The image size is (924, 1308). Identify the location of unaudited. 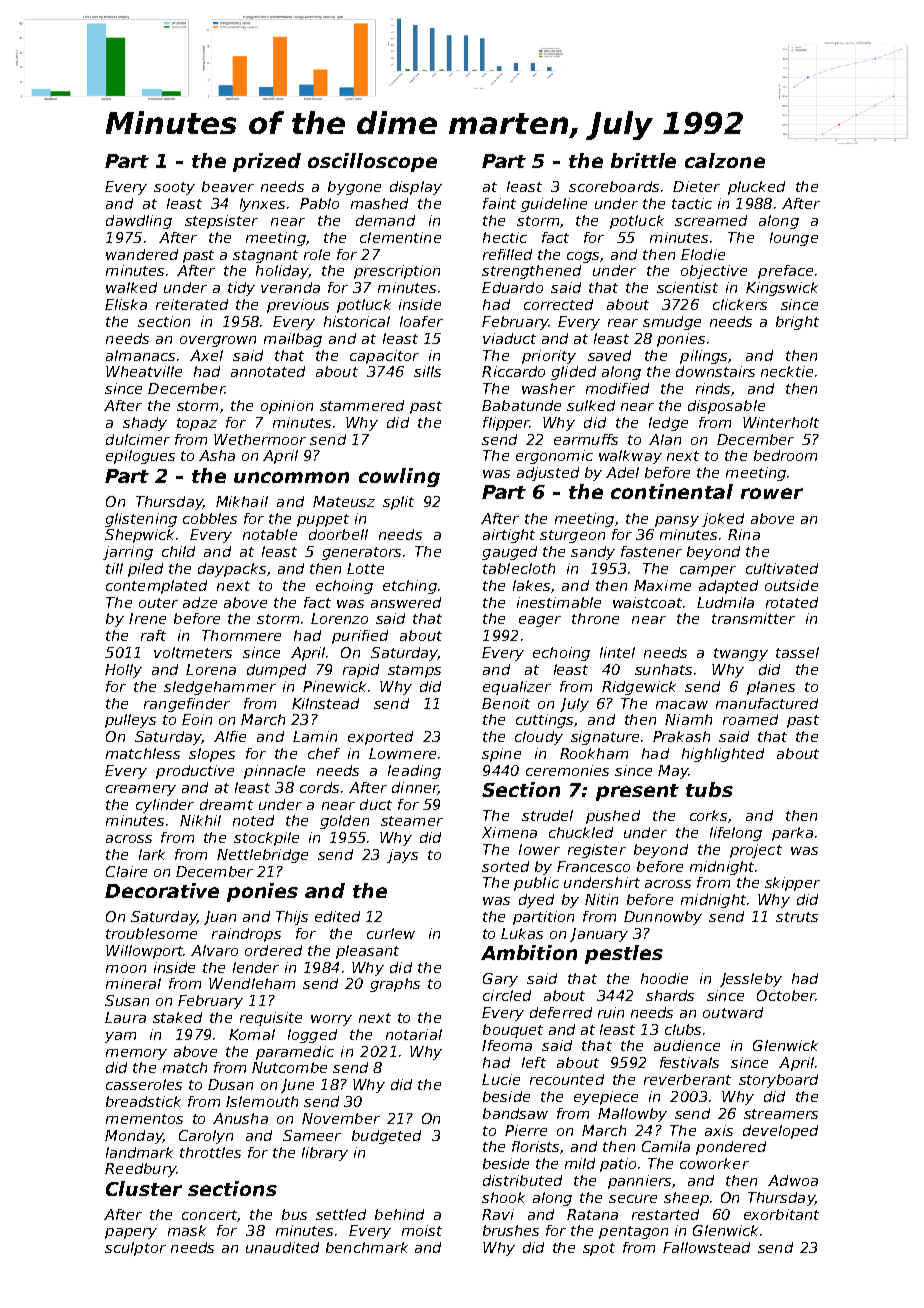
(282, 1247).
